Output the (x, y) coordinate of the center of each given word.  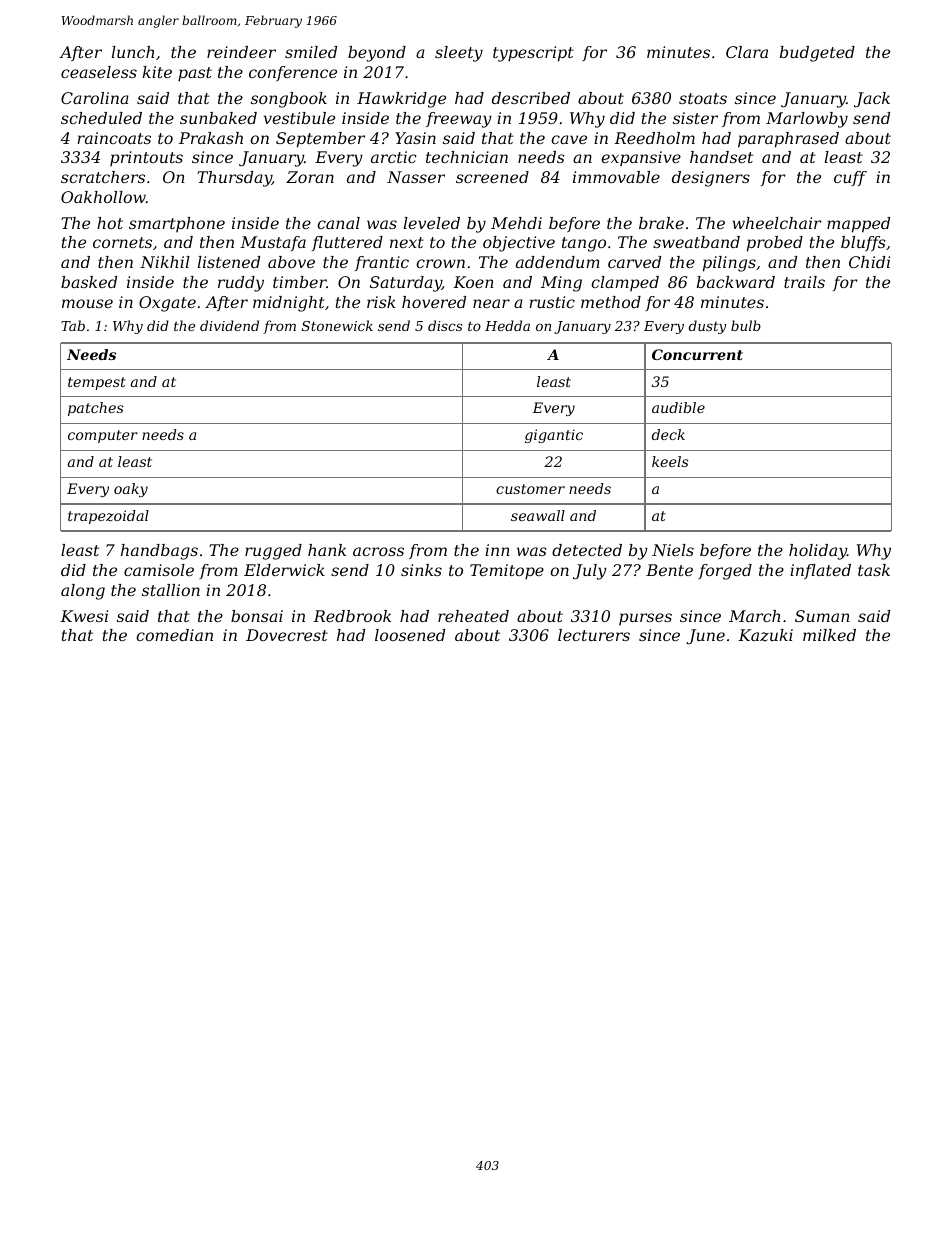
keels (670, 461)
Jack (872, 100)
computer (103, 436)
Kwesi (84, 616)
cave (569, 139)
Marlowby (807, 120)
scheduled (101, 118)
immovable (616, 177)
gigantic (554, 436)
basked (89, 282)
